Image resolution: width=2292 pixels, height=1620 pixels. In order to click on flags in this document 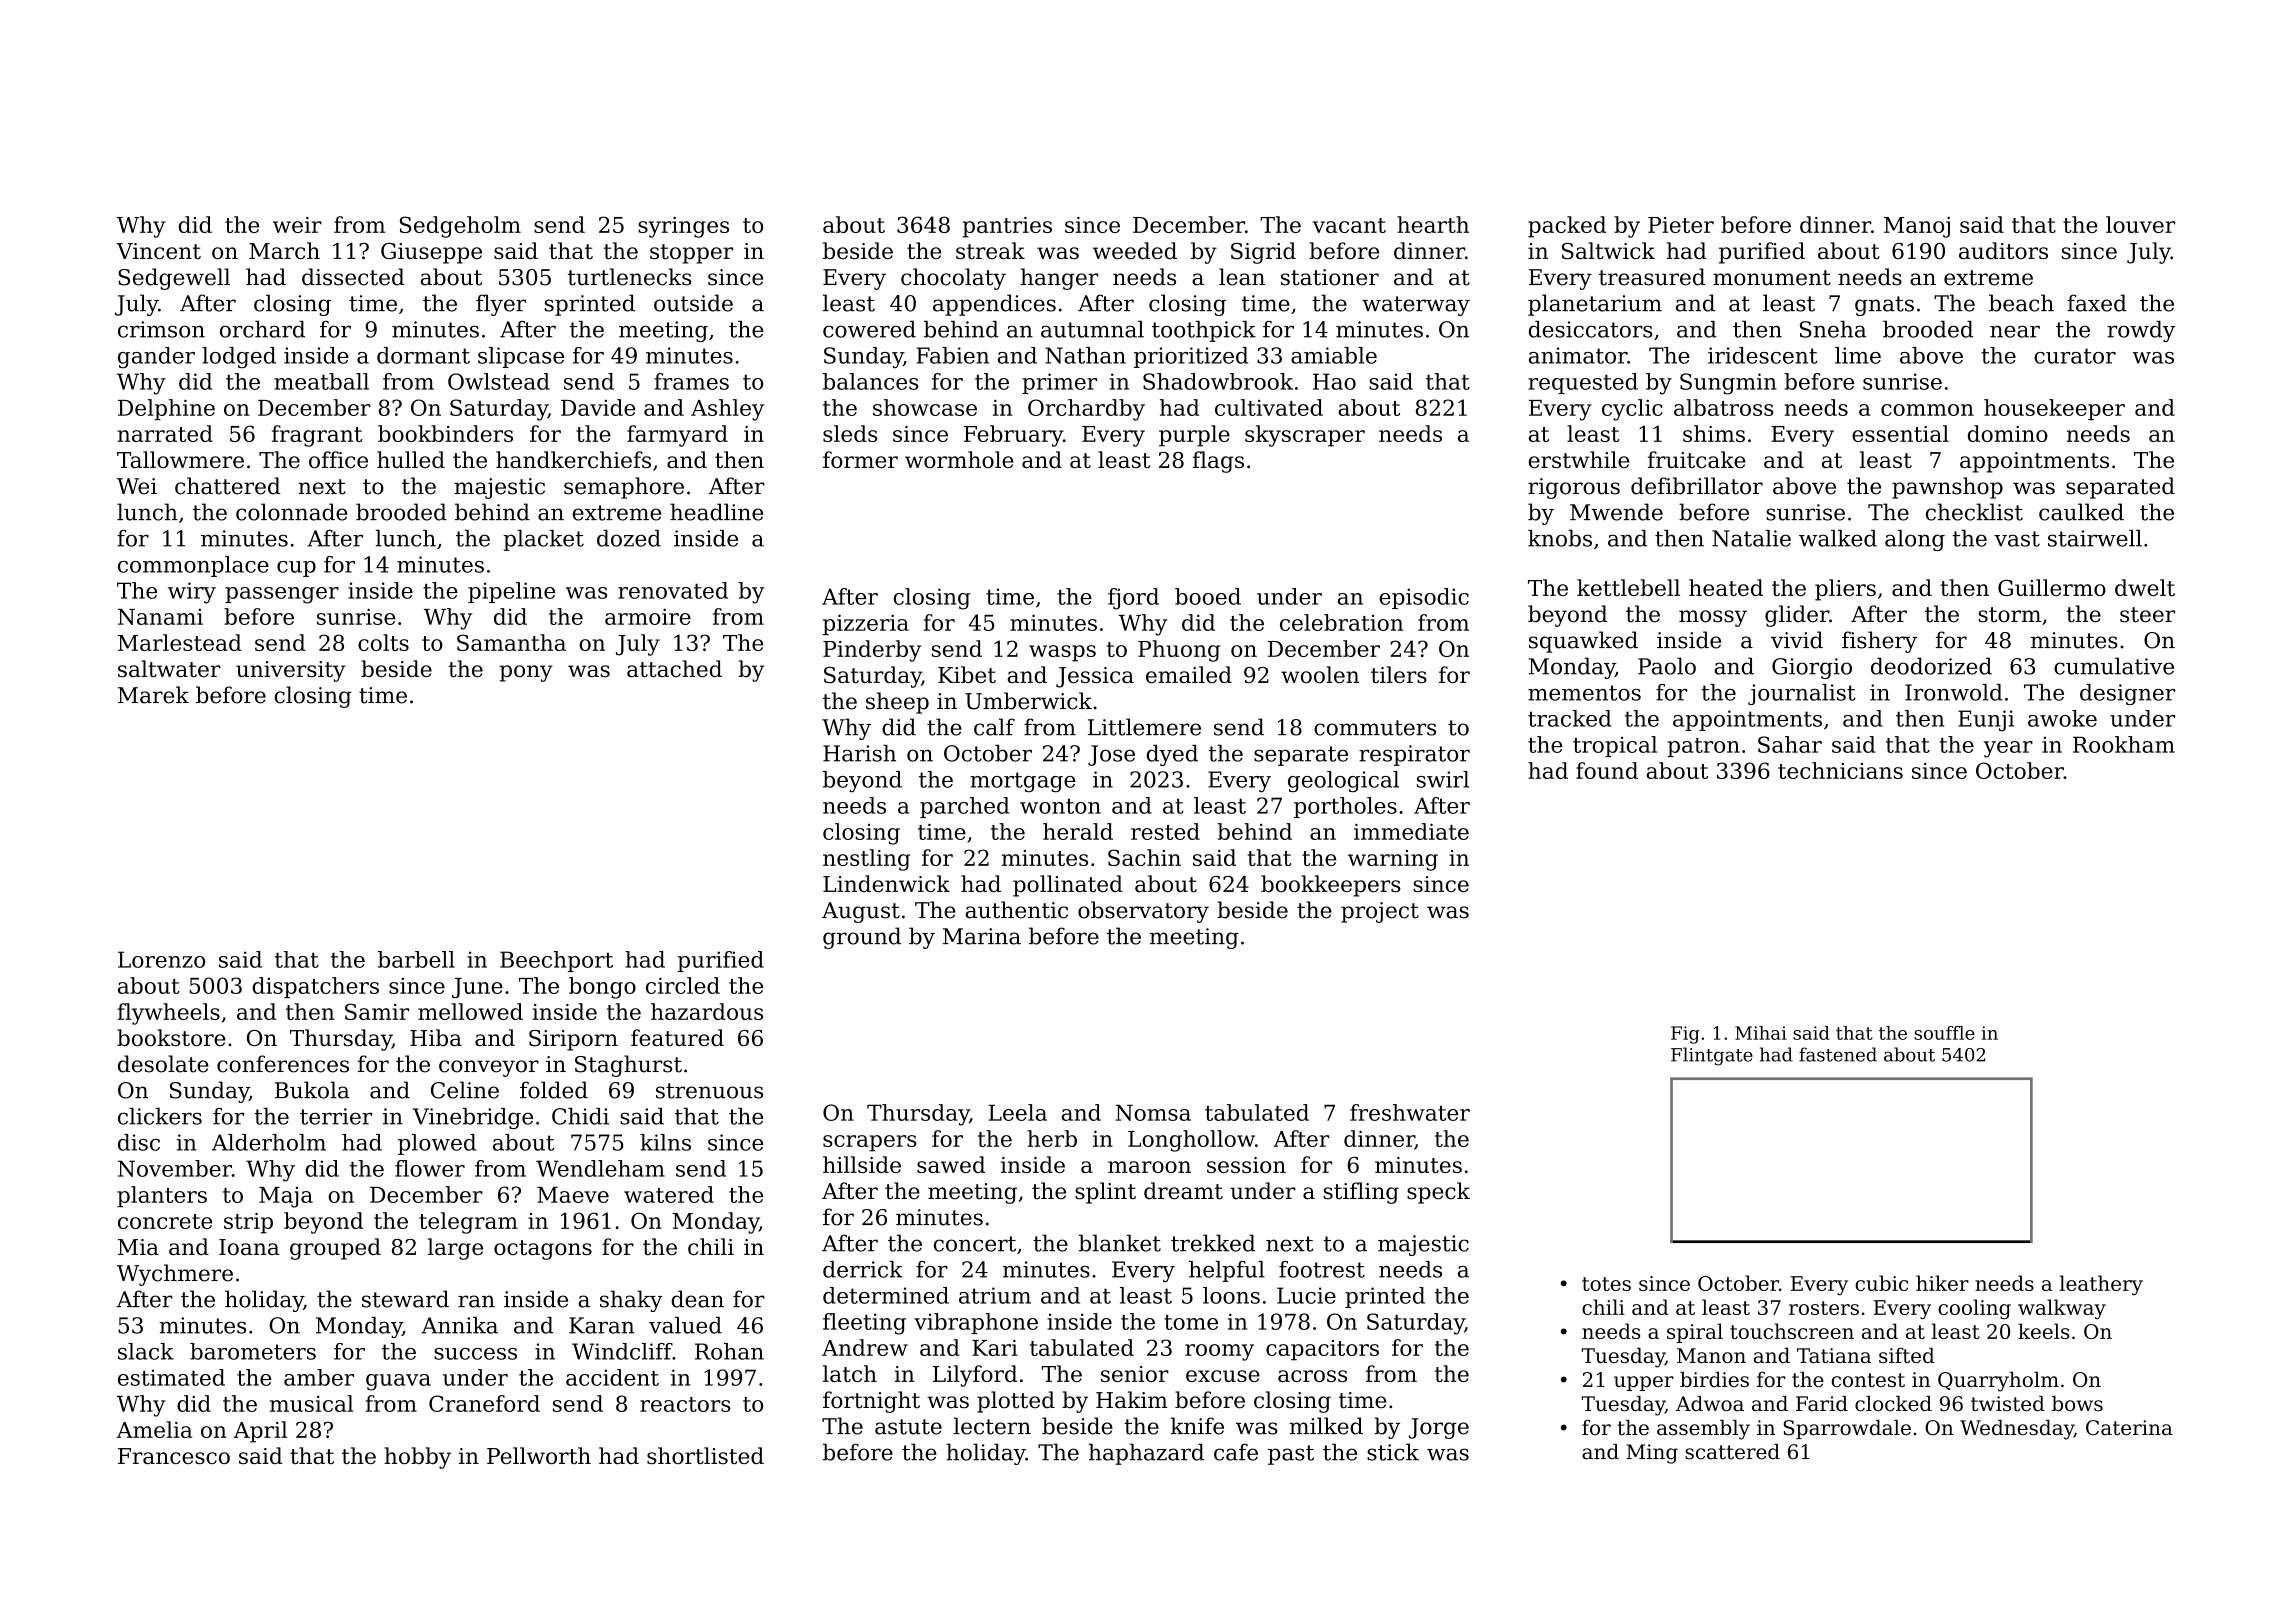, I will do `click(1218, 462)`.
